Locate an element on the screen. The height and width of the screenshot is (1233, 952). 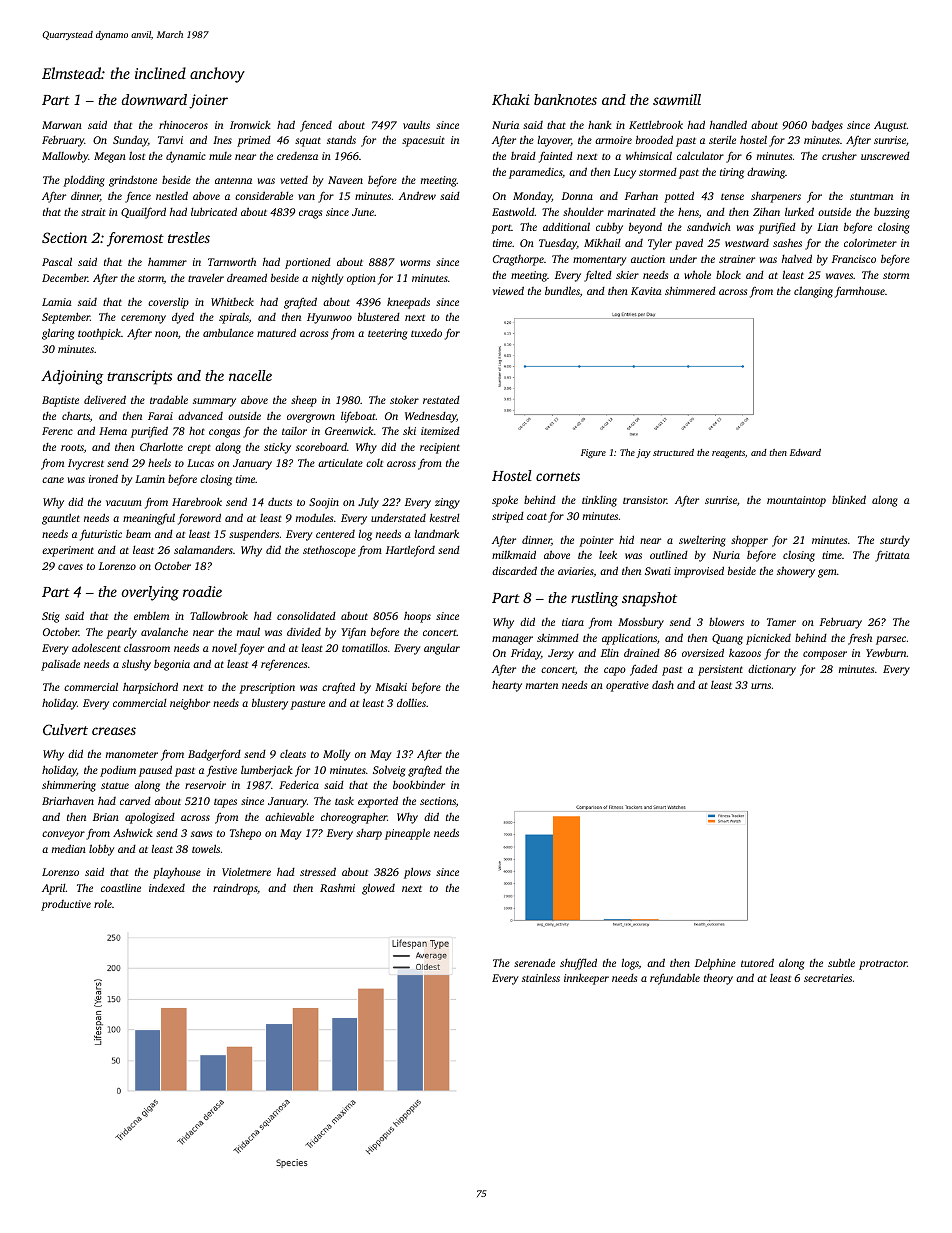
Khaki is located at coordinates (511, 99).
